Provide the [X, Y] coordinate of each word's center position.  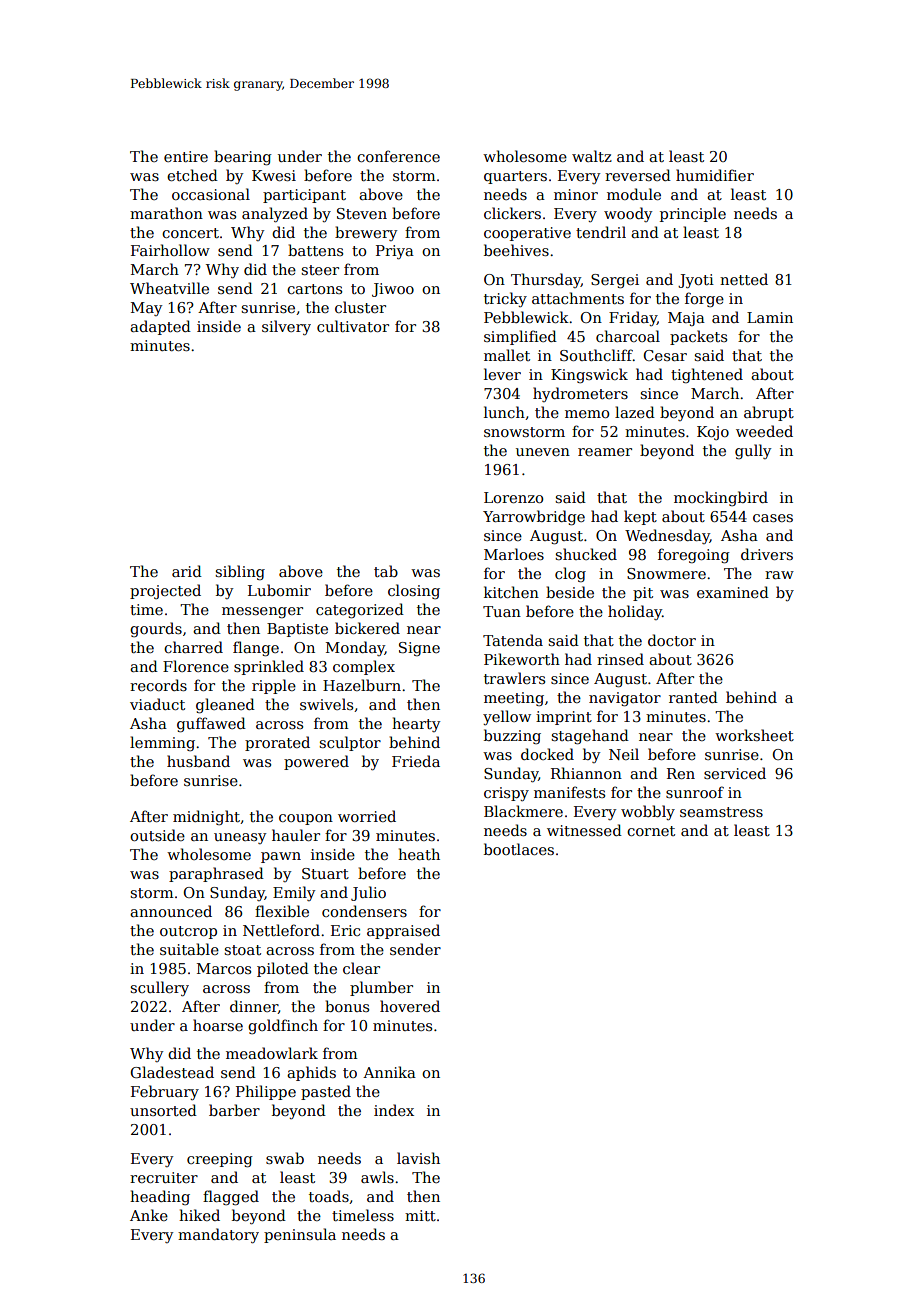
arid [187, 571]
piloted [283, 969]
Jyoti [696, 281]
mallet [507, 355]
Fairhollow [170, 250]
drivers [767, 554]
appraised [403, 931]
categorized [360, 611]
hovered [410, 1006]
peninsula [300, 1235]
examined [733, 592]
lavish [418, 1158]
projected [165, 591]
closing [414, 591]
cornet [651, 831]
